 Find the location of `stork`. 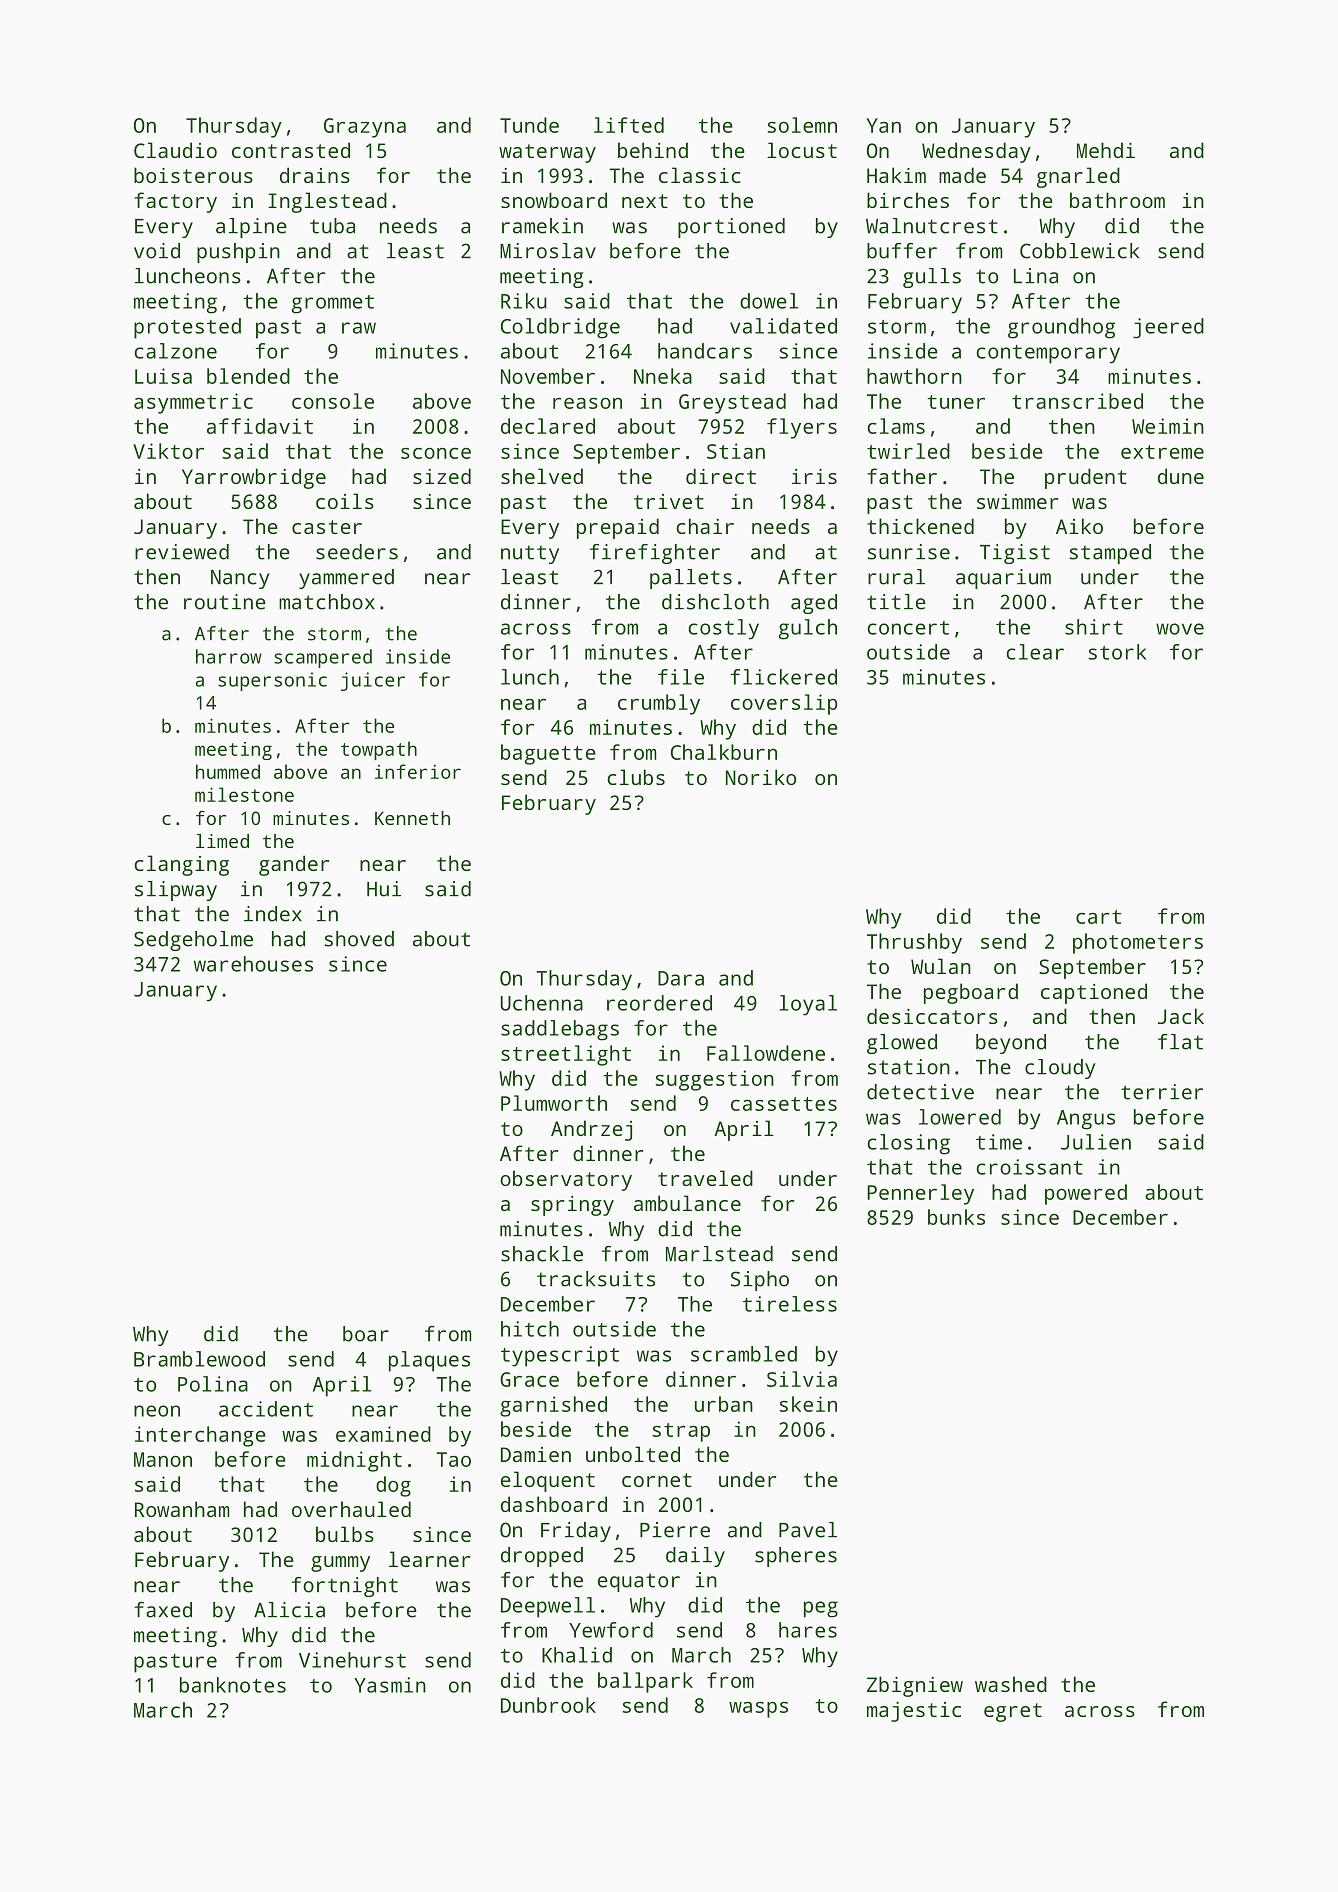

stork is located at coordinates (1117, 652).
